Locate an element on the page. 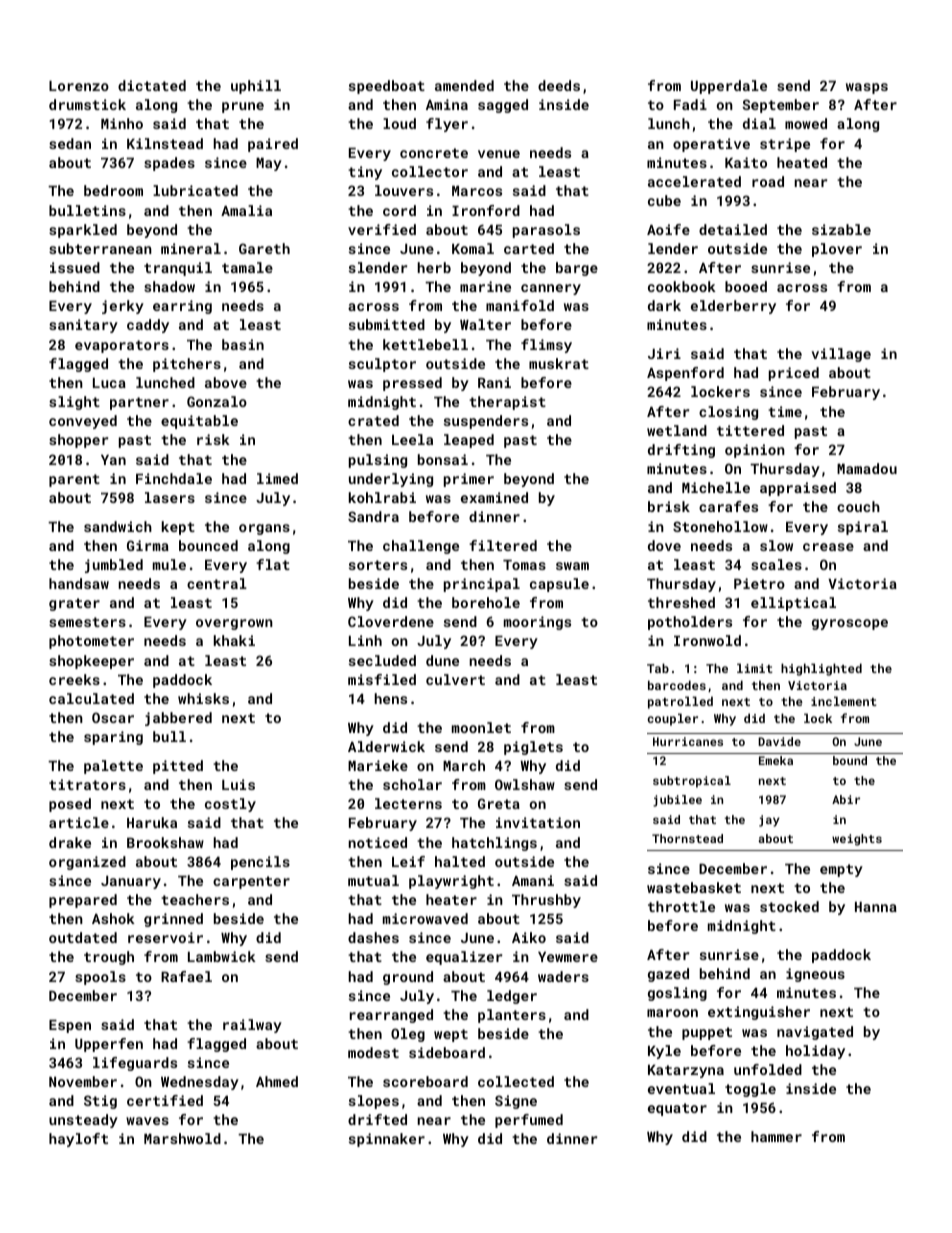  perfumed is located at coordinates (529, 1121).
